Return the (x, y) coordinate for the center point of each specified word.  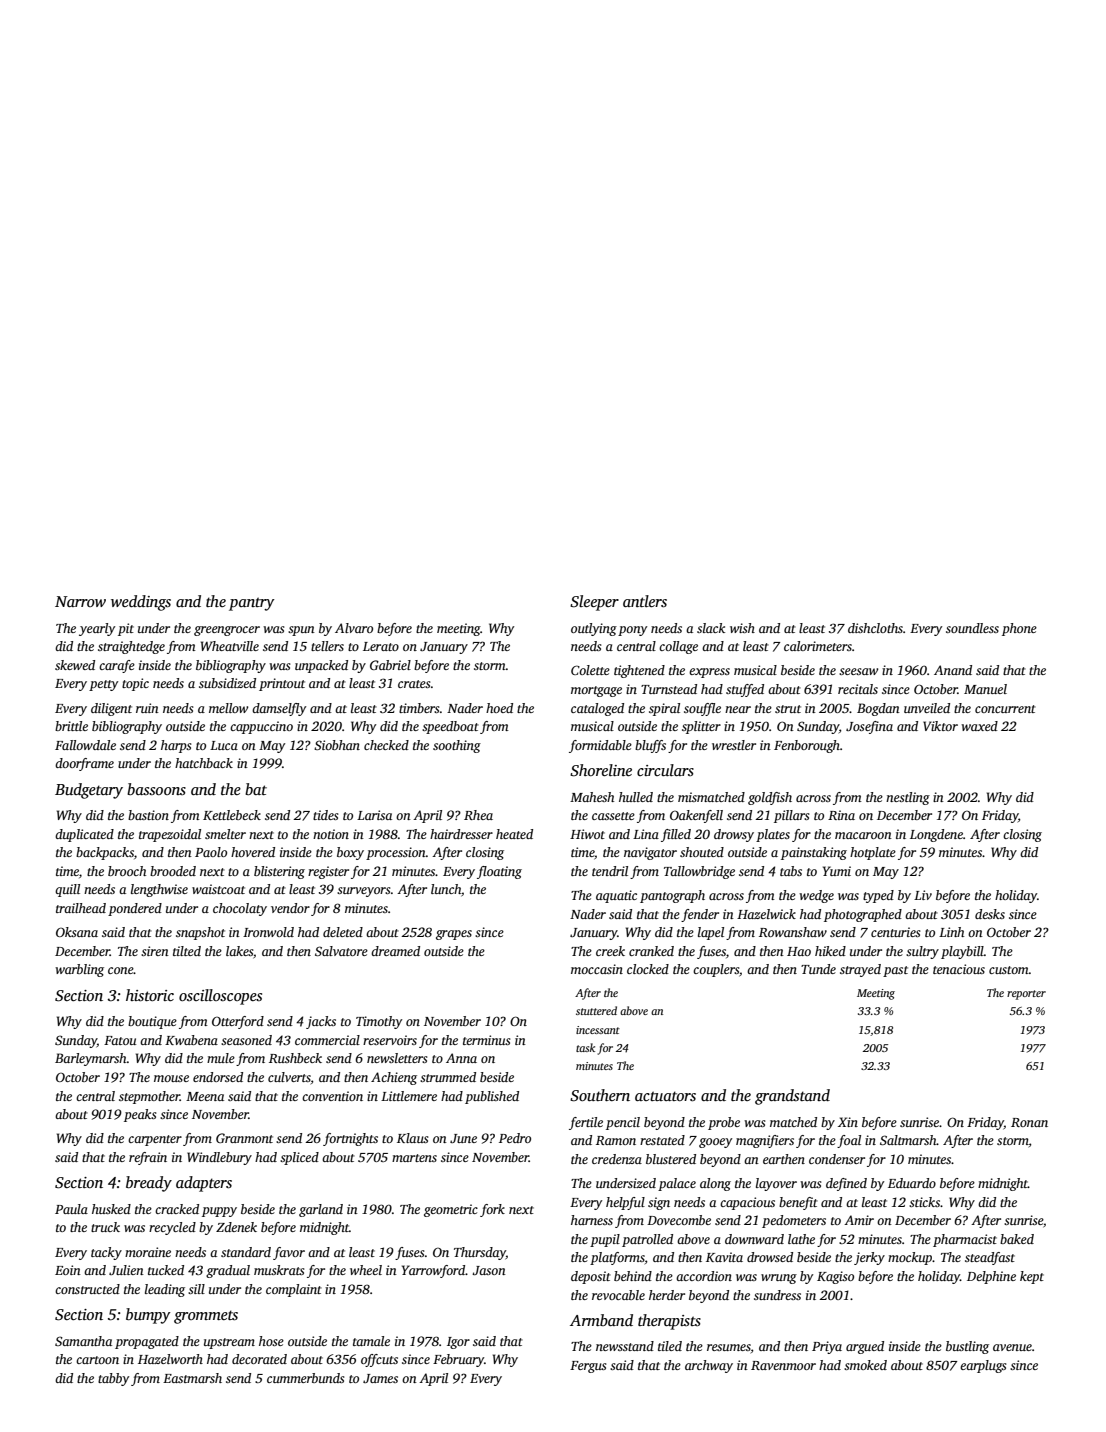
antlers (645, 601)
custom (1009, 970)
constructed (87, 1289)
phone (1019, 629)
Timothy (379, 1022)
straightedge (131, 647)
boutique (152, 1022)
